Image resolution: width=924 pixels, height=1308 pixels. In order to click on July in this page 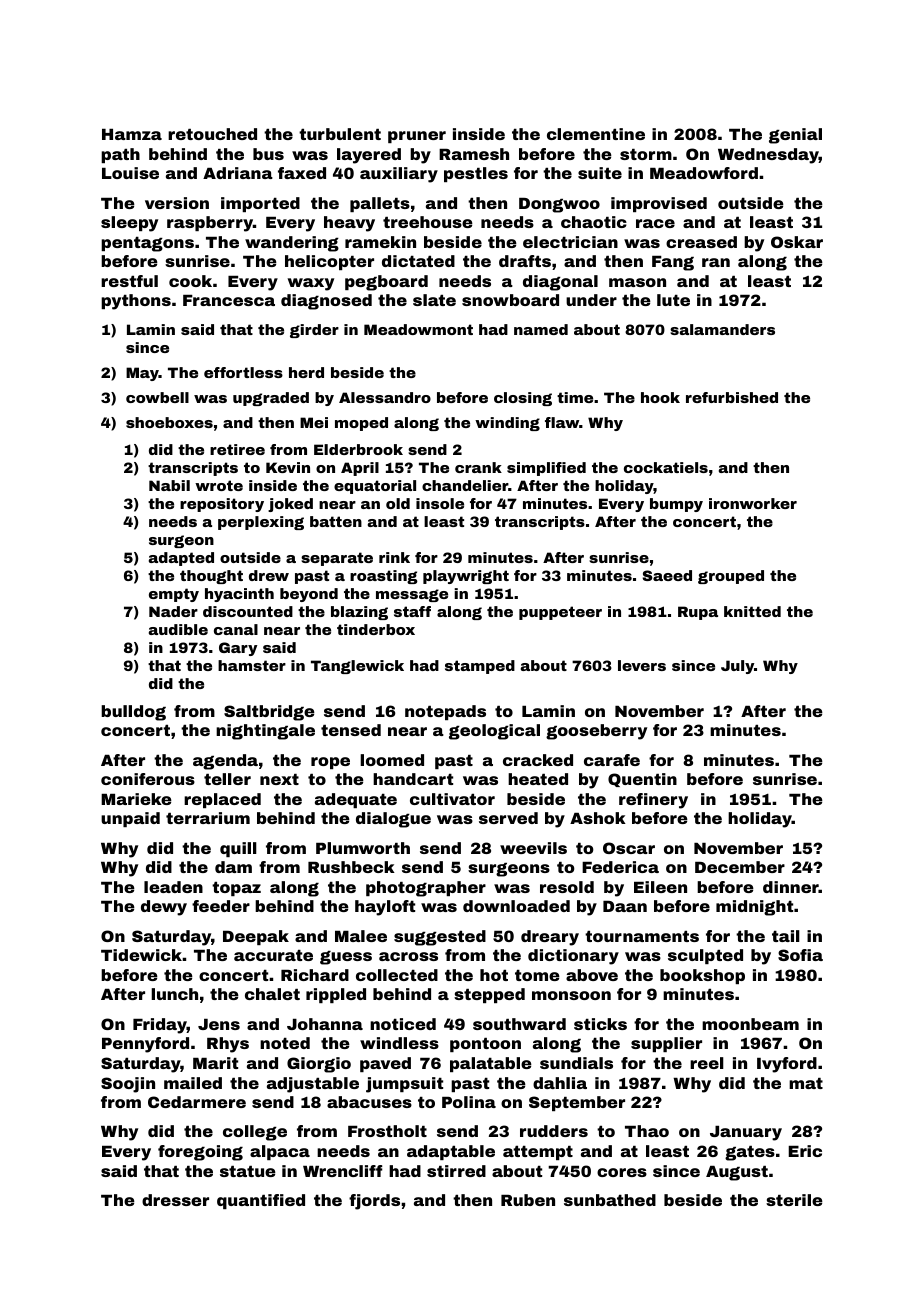, I will do `click(737, 667)`.
